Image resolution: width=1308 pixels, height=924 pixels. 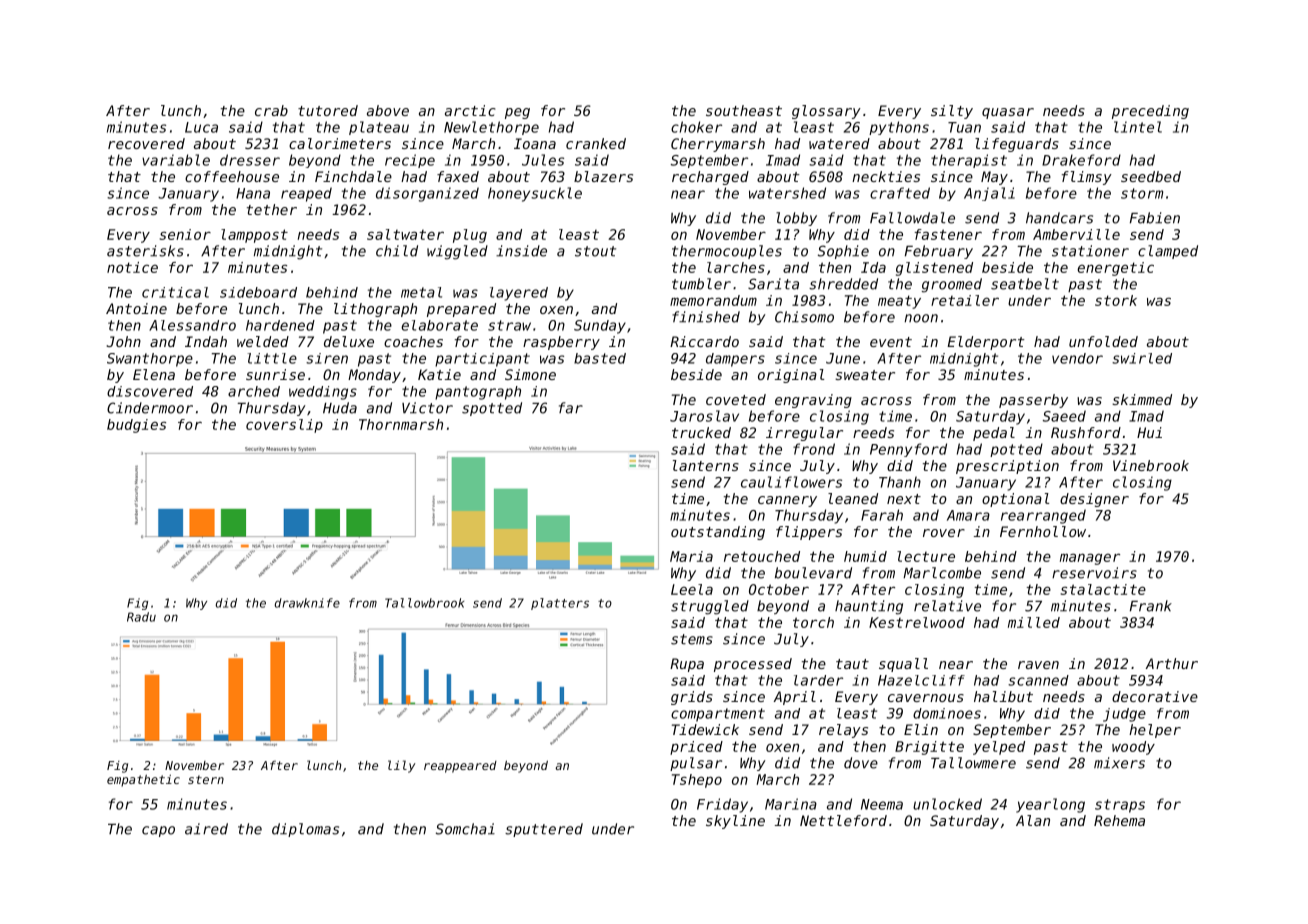 What do you see at coordinates (744, 110) in the screenshot?
I see `southeast` at bounding box center [744, 110].
